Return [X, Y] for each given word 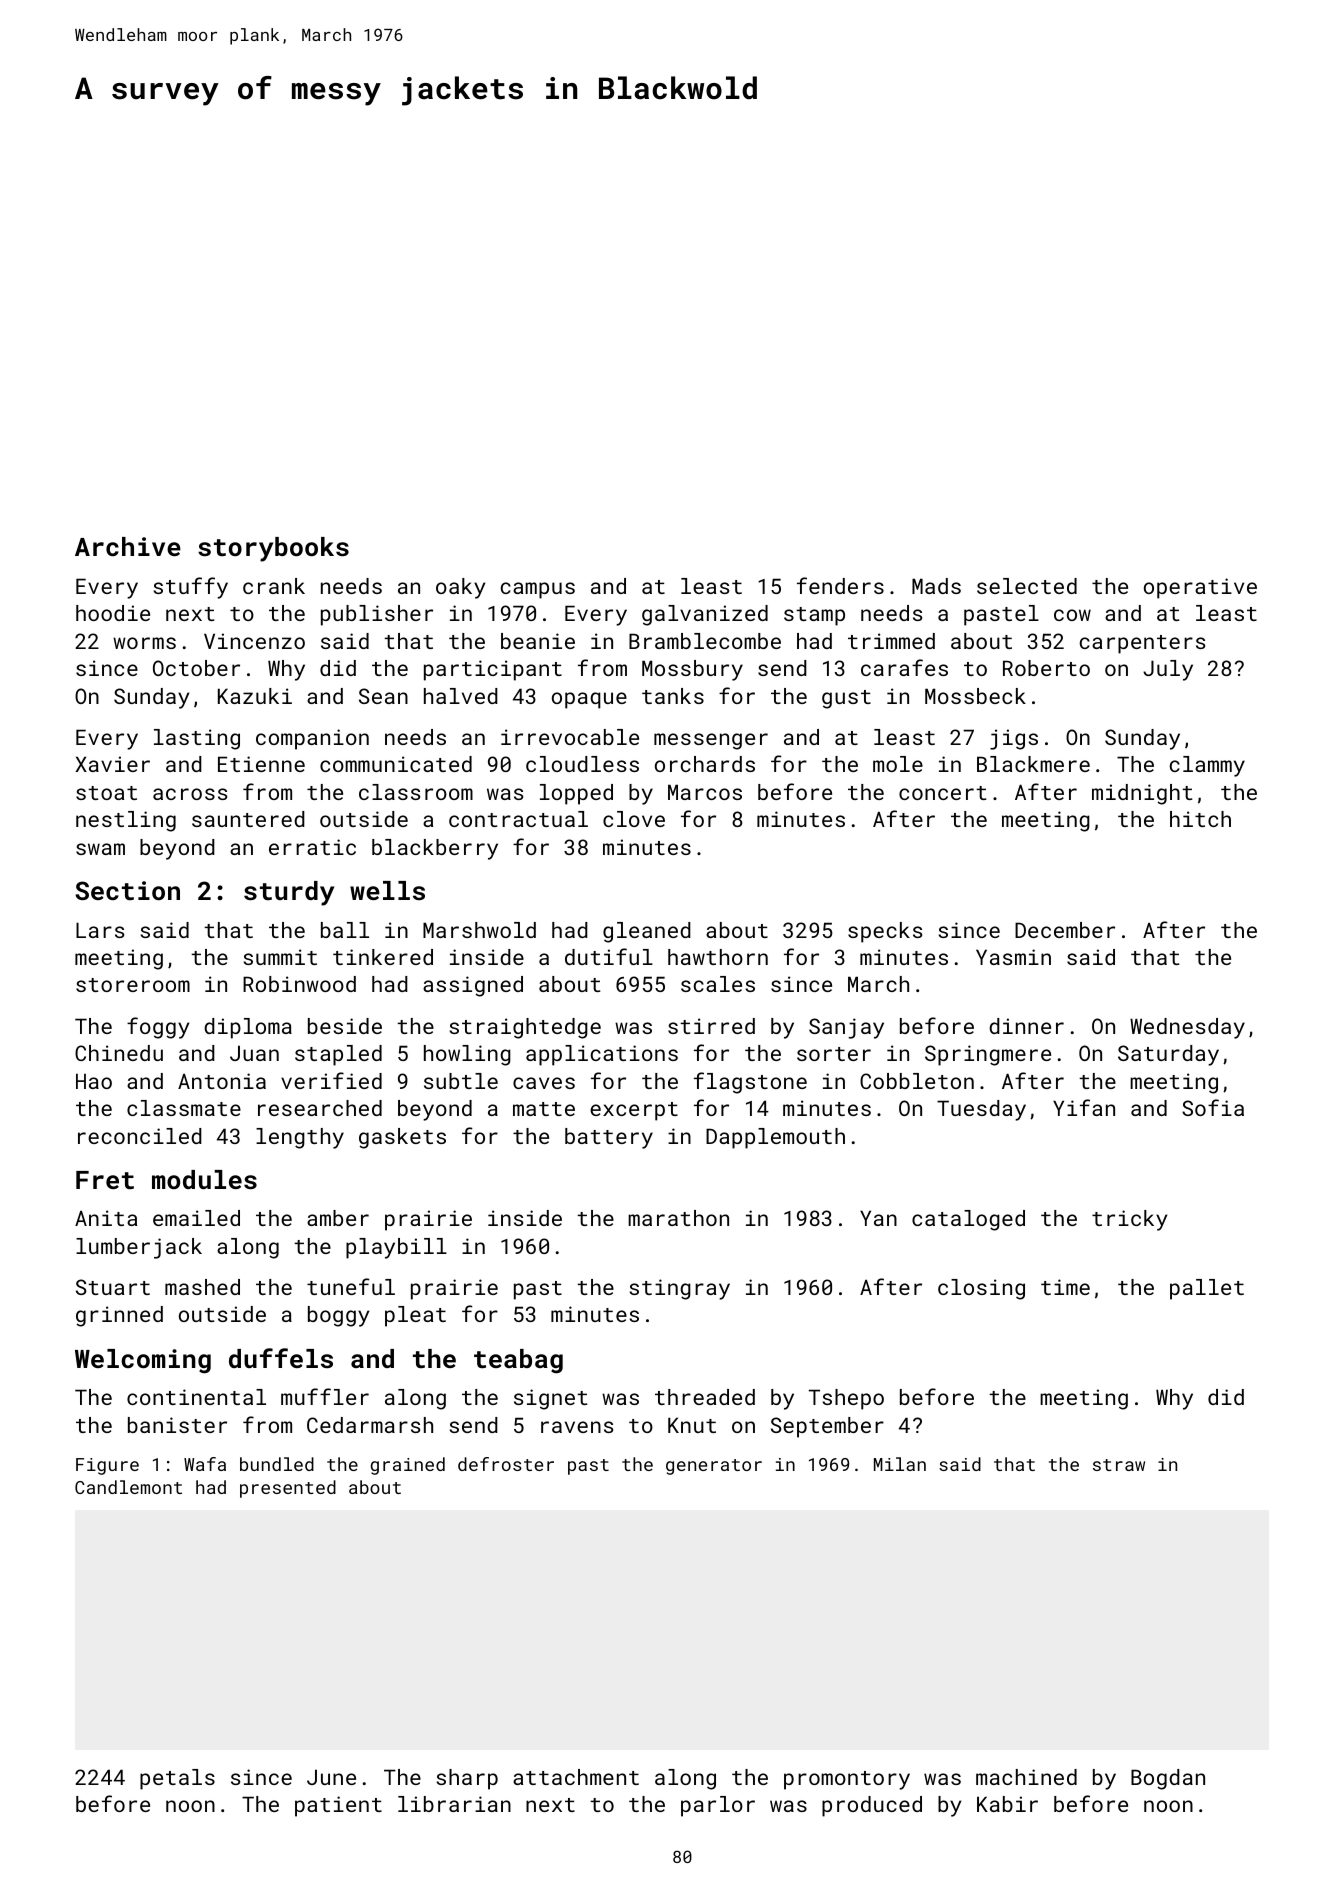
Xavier [112, 764]
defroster [506, 1464]
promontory [847, 1780]
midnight [1142, 794]
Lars [100, 930]
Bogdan [1168, 1779]
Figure [107, 1466]
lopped [576, 794]
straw [1119, 1465]
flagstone [750, 1083]
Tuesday [981, 1110]
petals [177, 1779]
